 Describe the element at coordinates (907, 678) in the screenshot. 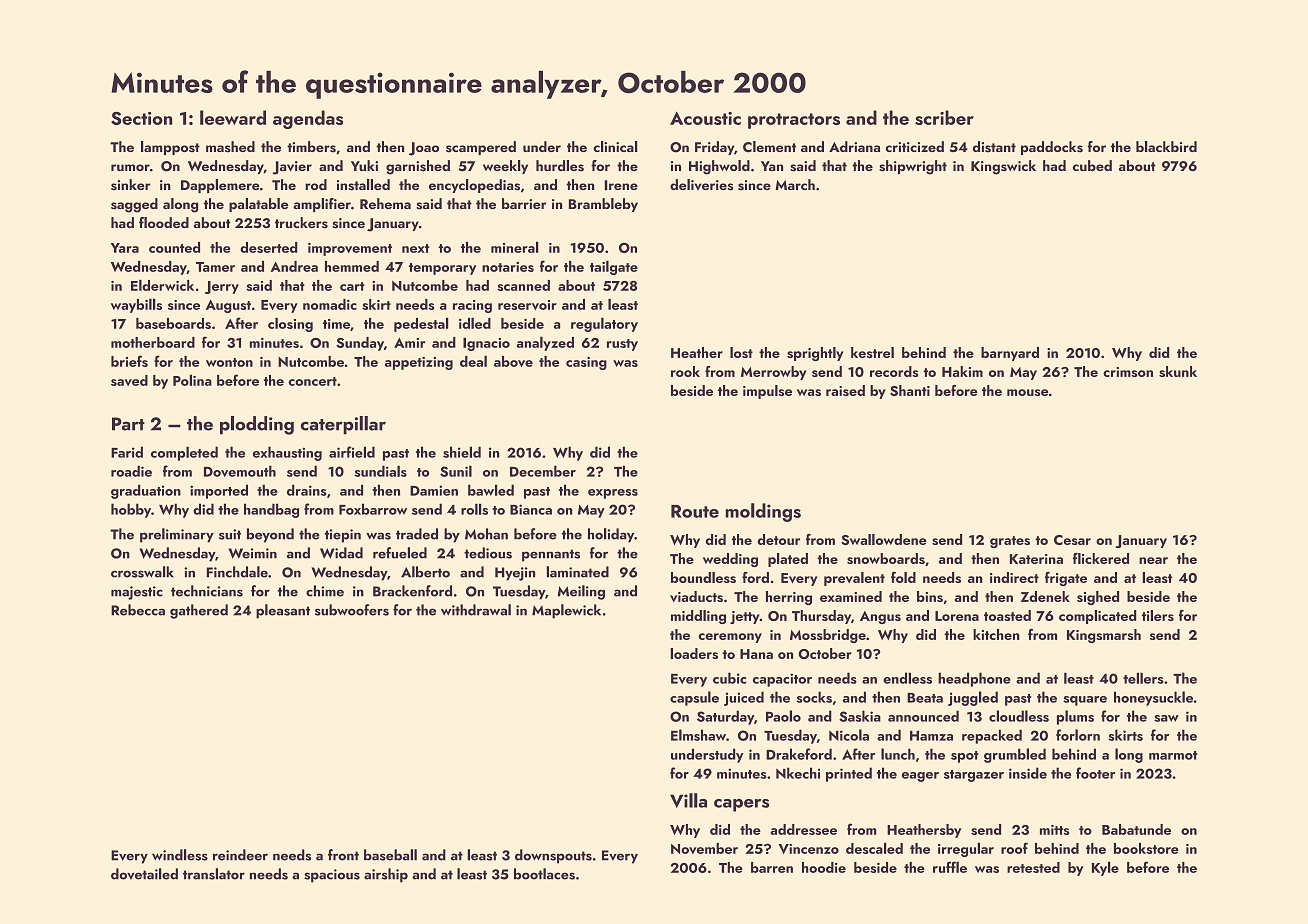

I see `endless` at that location.
